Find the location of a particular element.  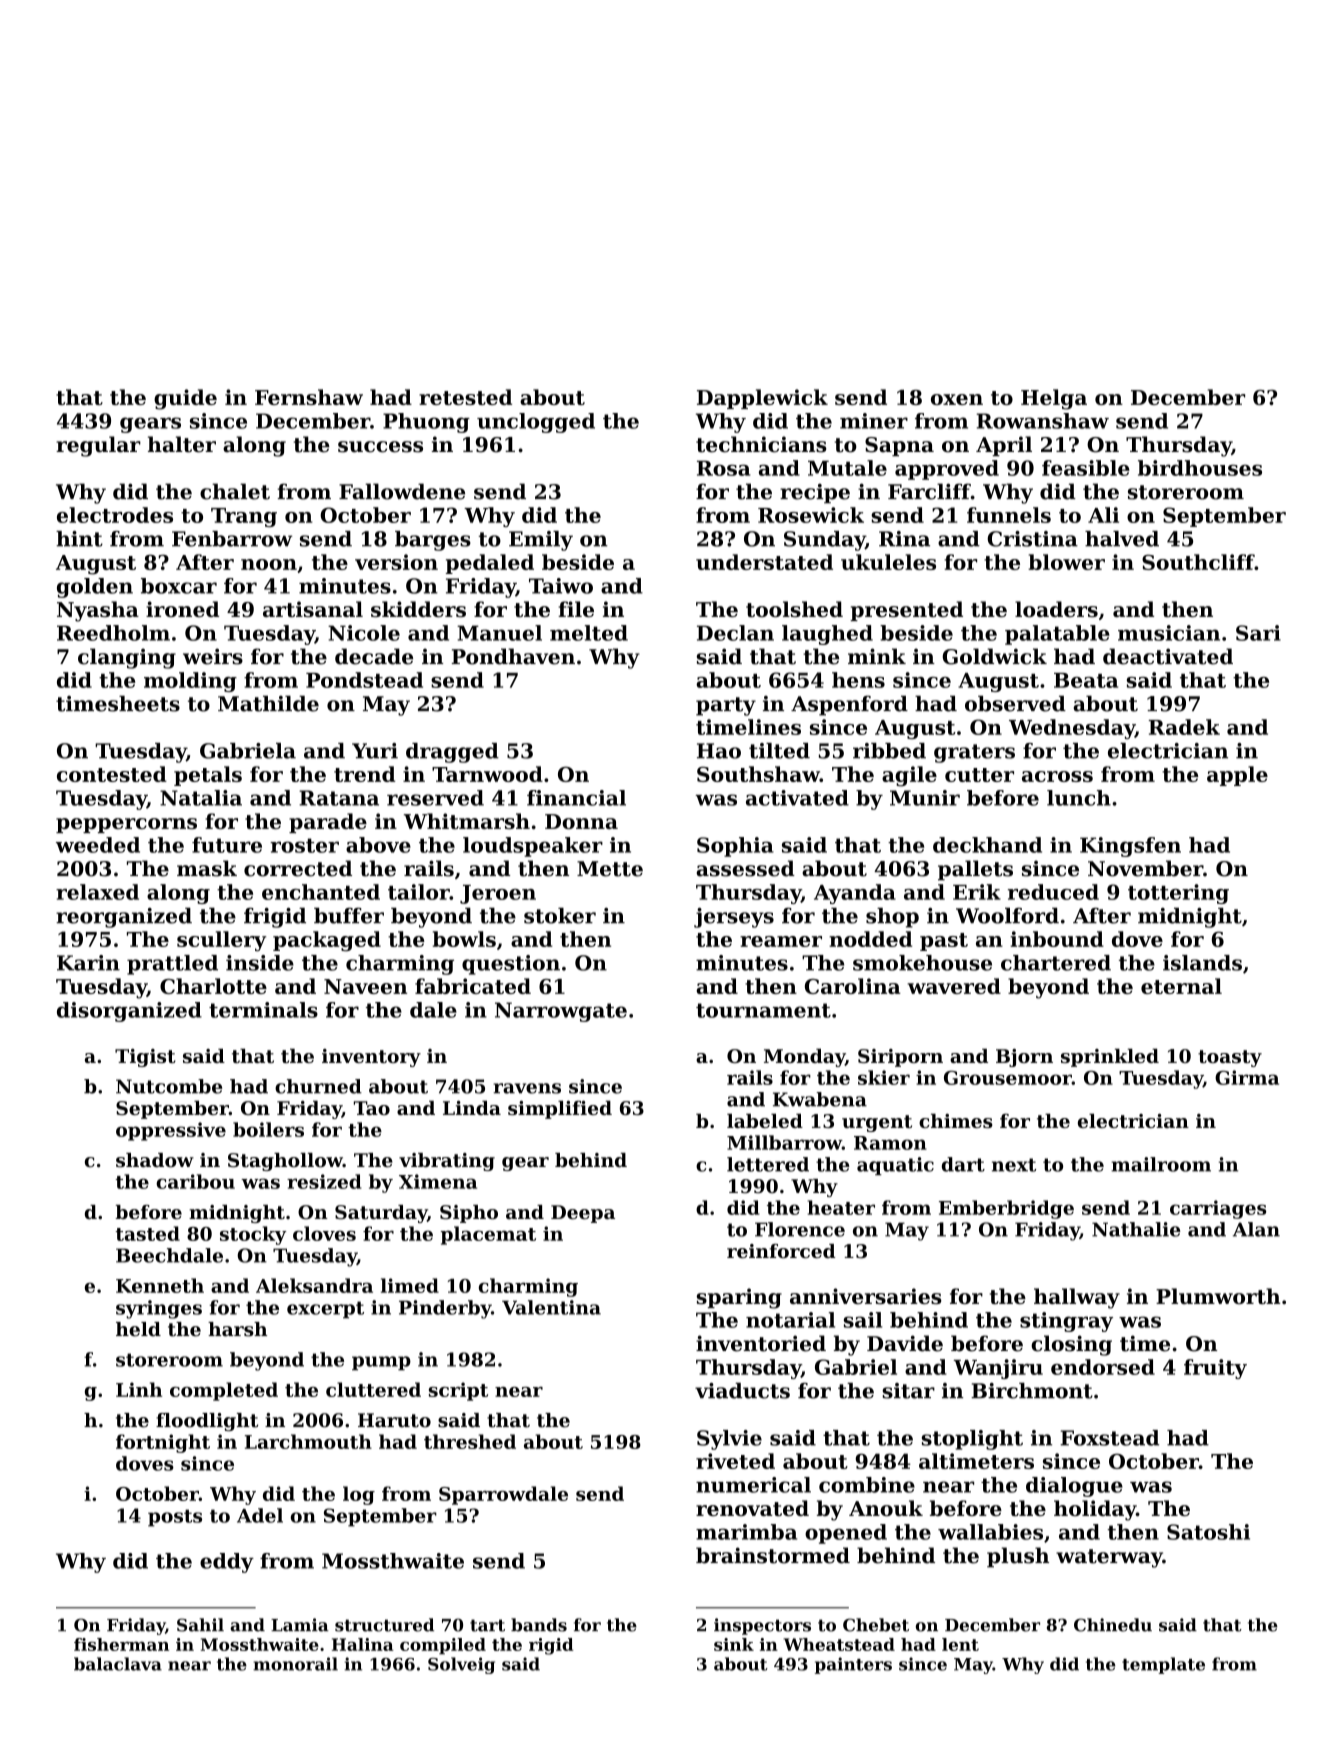

template is located at coordinates (1163, 1665).
